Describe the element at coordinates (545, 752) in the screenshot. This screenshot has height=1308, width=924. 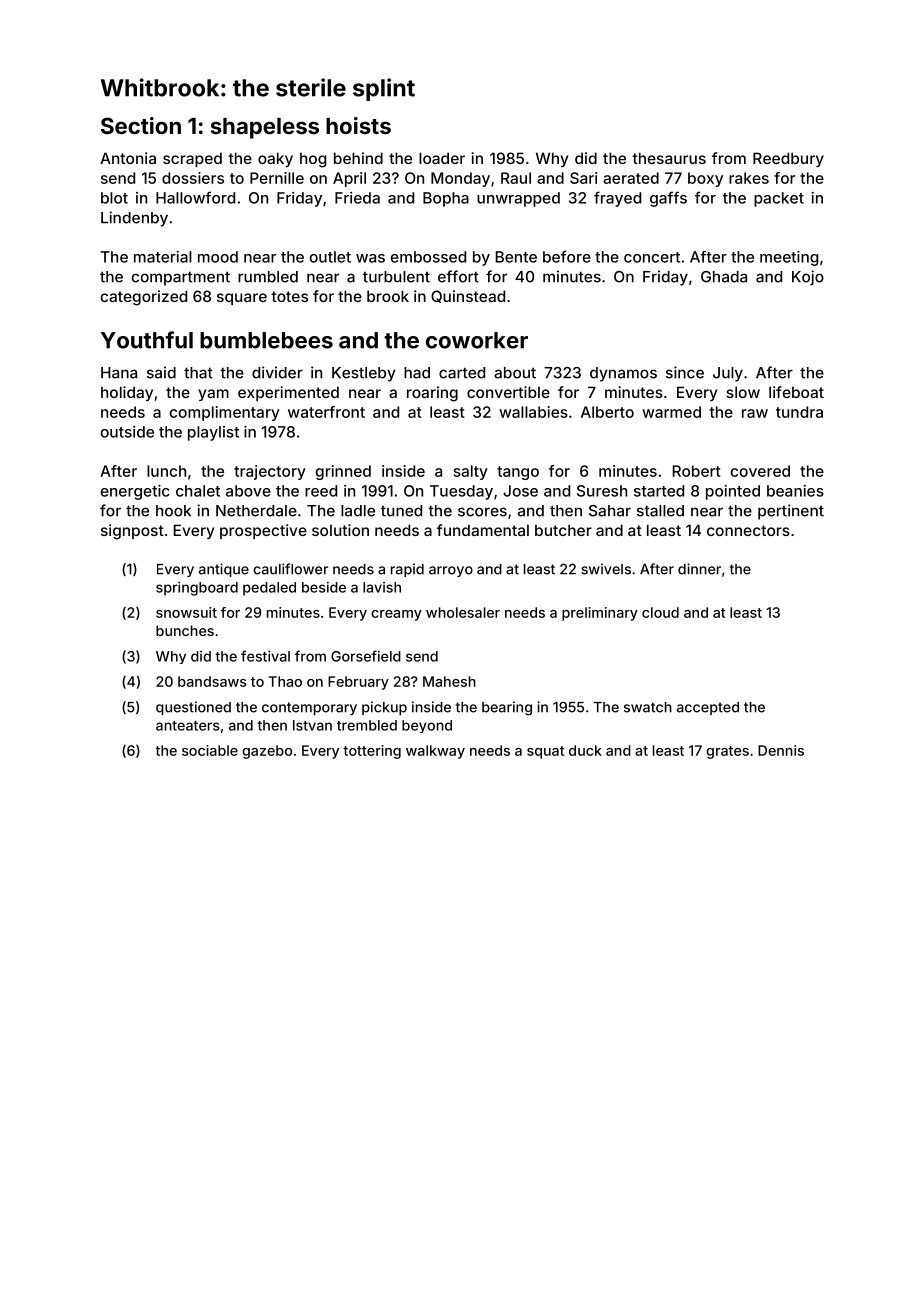
I see `squat` at that location.
